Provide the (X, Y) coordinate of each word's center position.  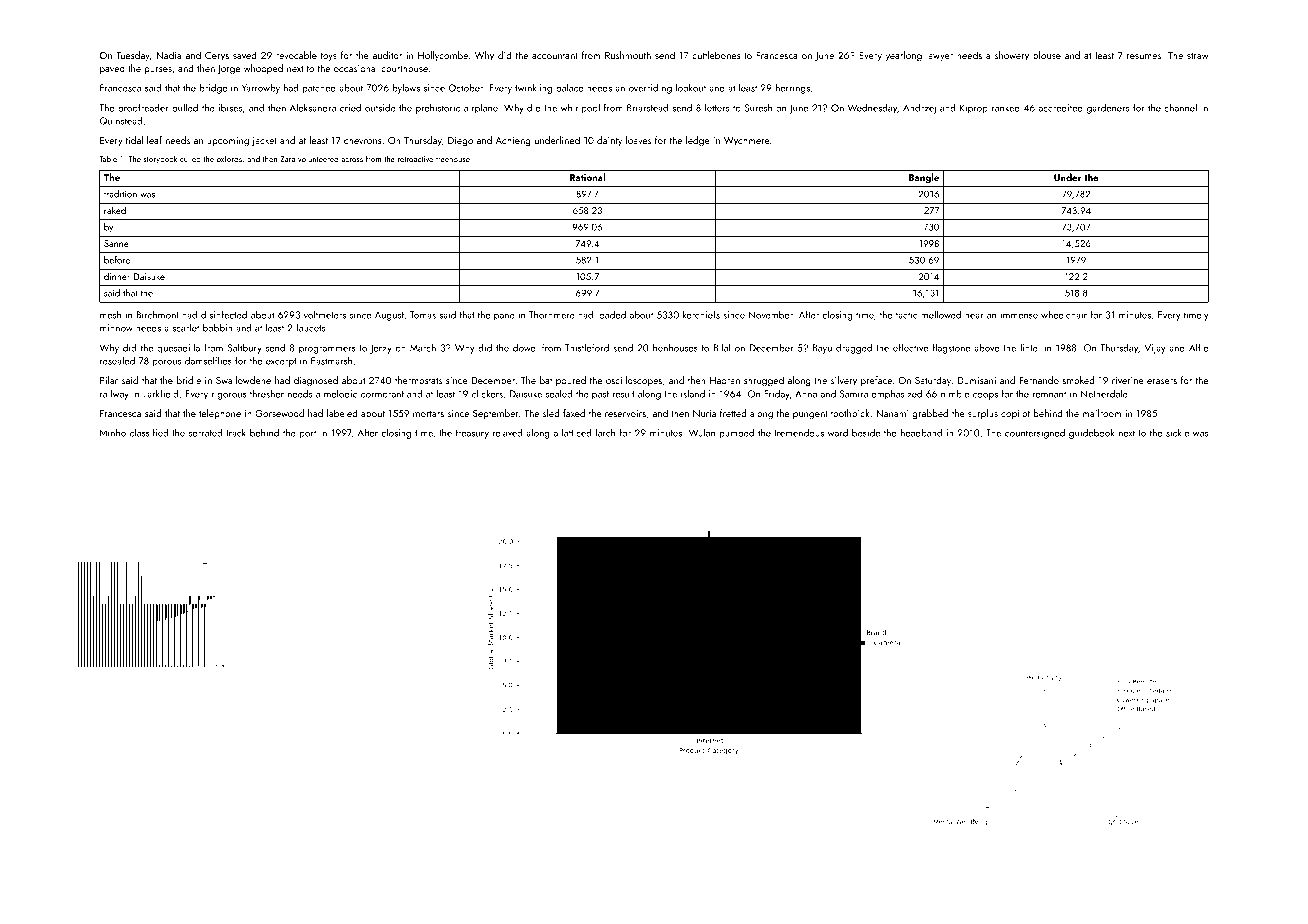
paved (112, 69)
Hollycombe (443, 56)
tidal (134, 140)
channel (1180, 108)
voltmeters (325, 314)
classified (149, 432)
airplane (481, 108)
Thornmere (552, 315)
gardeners (1108, 109)
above (987, 348)
